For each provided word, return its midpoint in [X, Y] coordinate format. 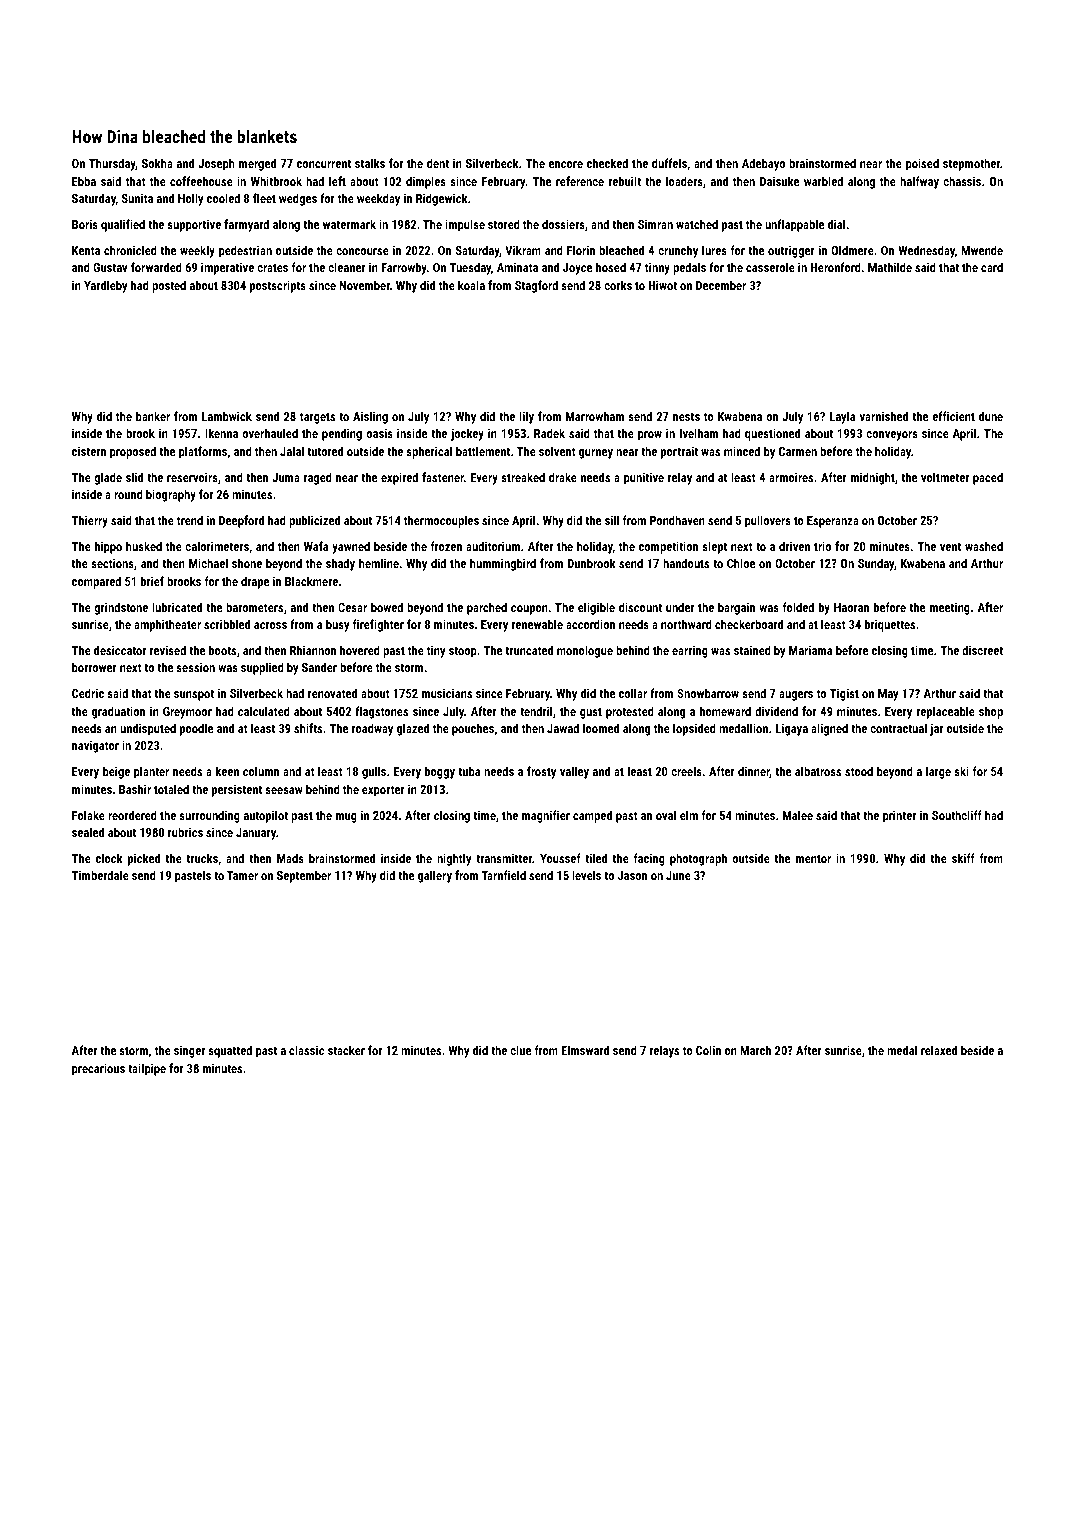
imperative [227, 268]
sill [612, 520]
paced [988, 478]
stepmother [971, 164]
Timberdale [100, 875]
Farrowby [404, 268]
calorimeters [217, 546]
